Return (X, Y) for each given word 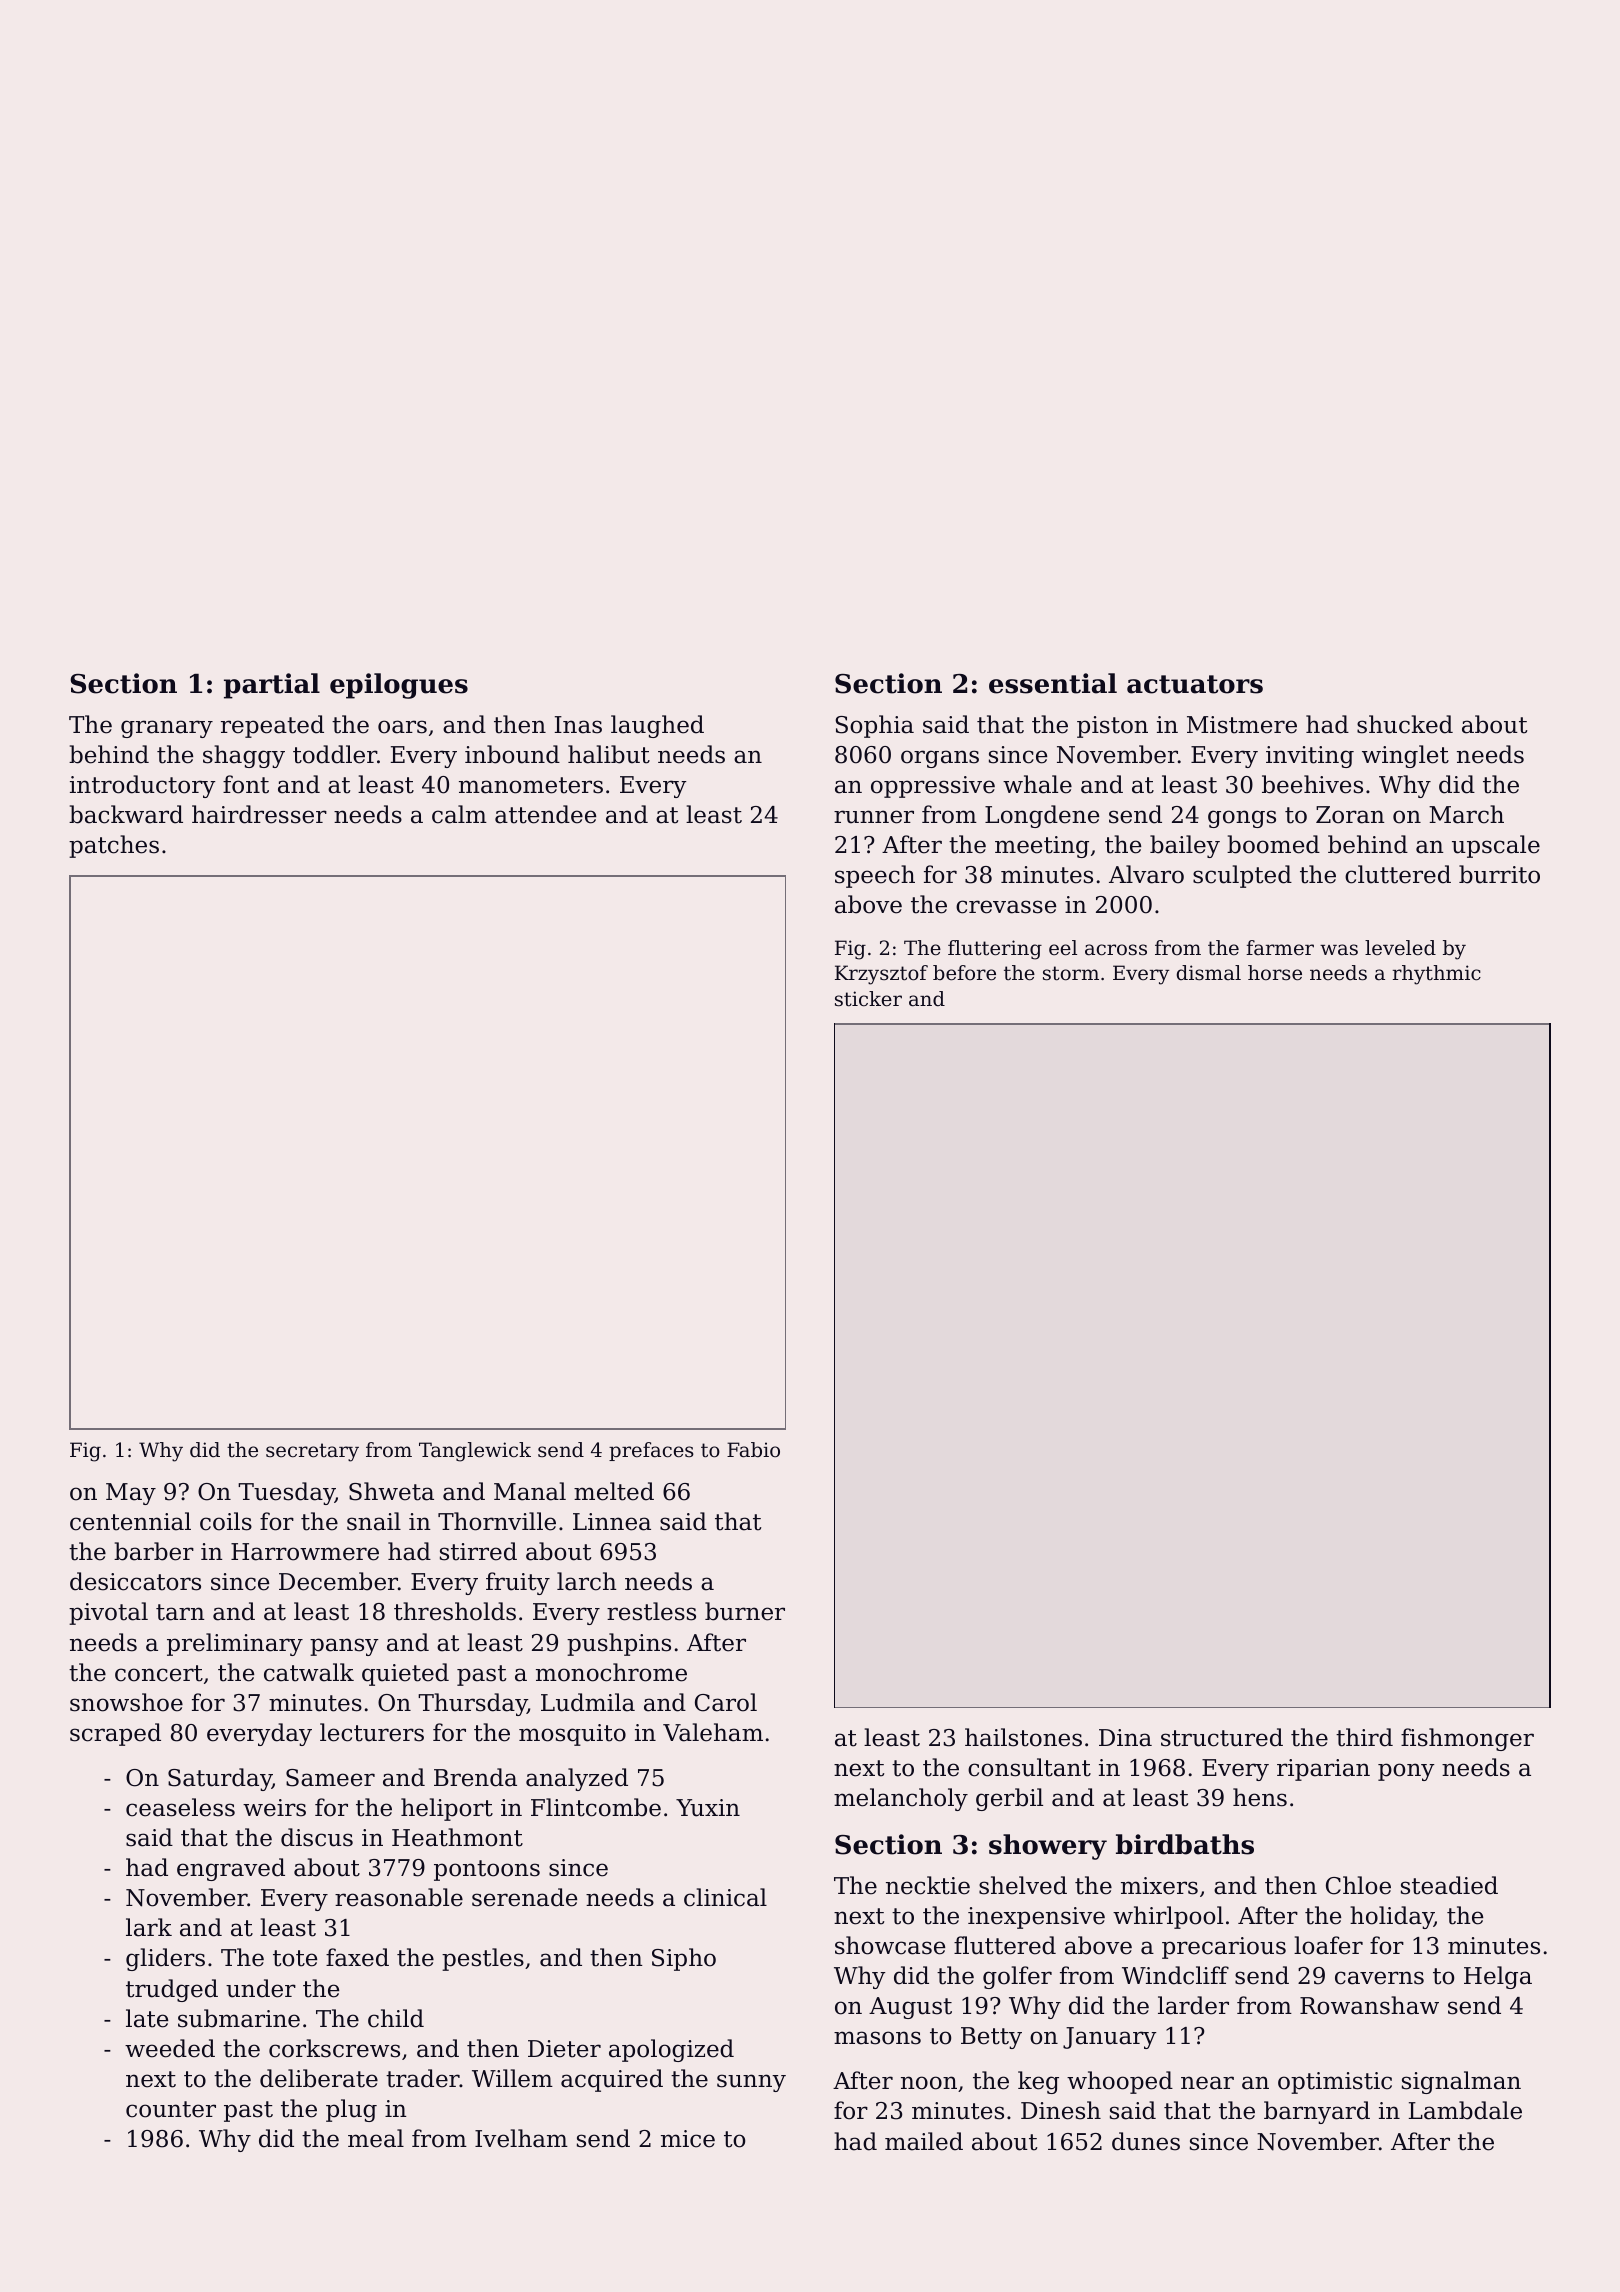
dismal (1209, 973)
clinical (725, 1897)
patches (114, 846)
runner (874, 817)
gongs (1242, 819)
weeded (170, 2048)
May (131, 1494)
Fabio (753, 1450)
